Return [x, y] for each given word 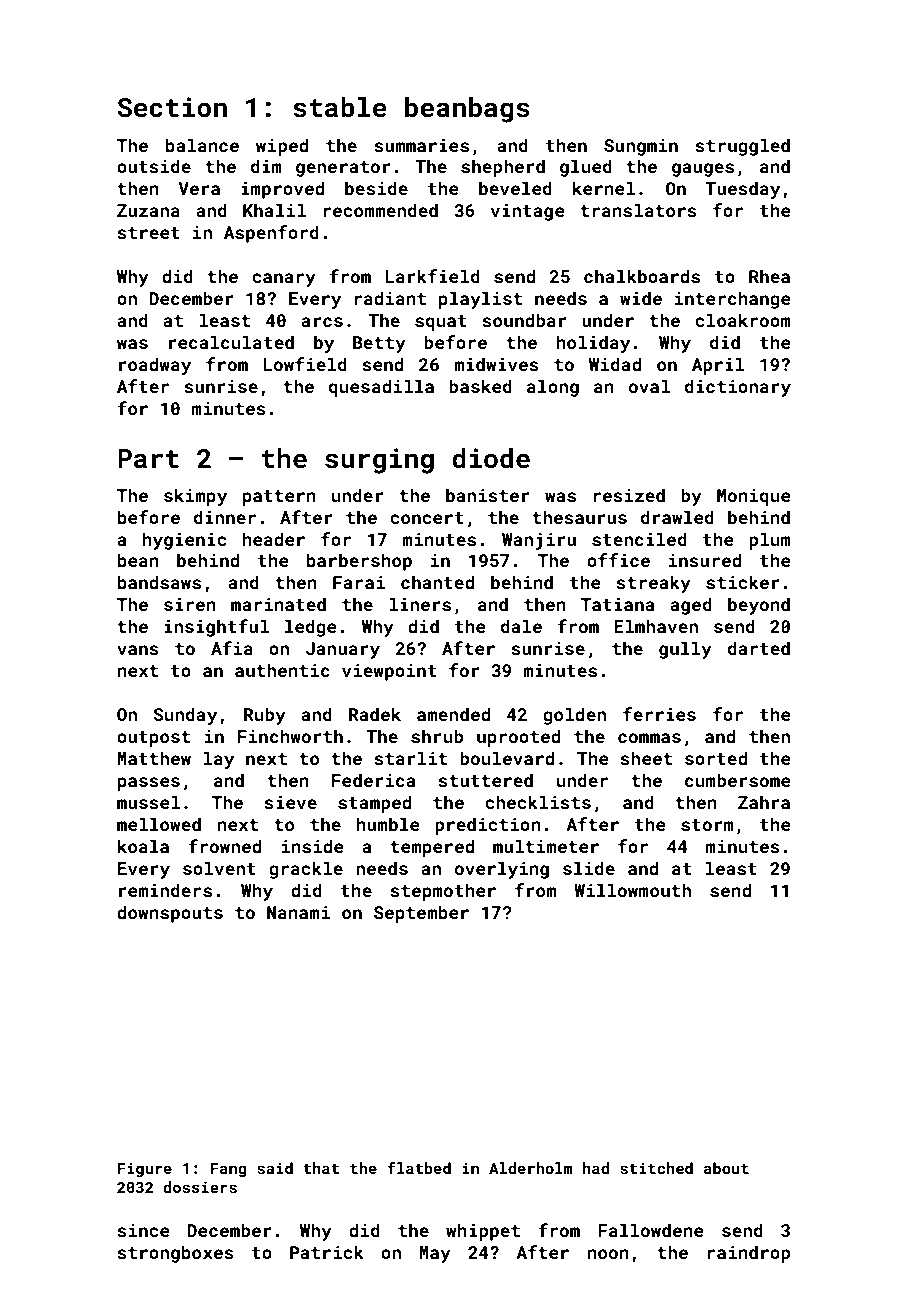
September [421, 914]
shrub [437, 736]
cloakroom [743, 320]
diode [491, 458]
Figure [144, 1169]
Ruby [265, 716]
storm [707, 825]
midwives [496, 364]
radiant [390, 298]
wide [641, 298]
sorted [716, 758]
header [274, 539]
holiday [593, 344]
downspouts [170, 914]
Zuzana [148, 210]
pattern [279, 498]
